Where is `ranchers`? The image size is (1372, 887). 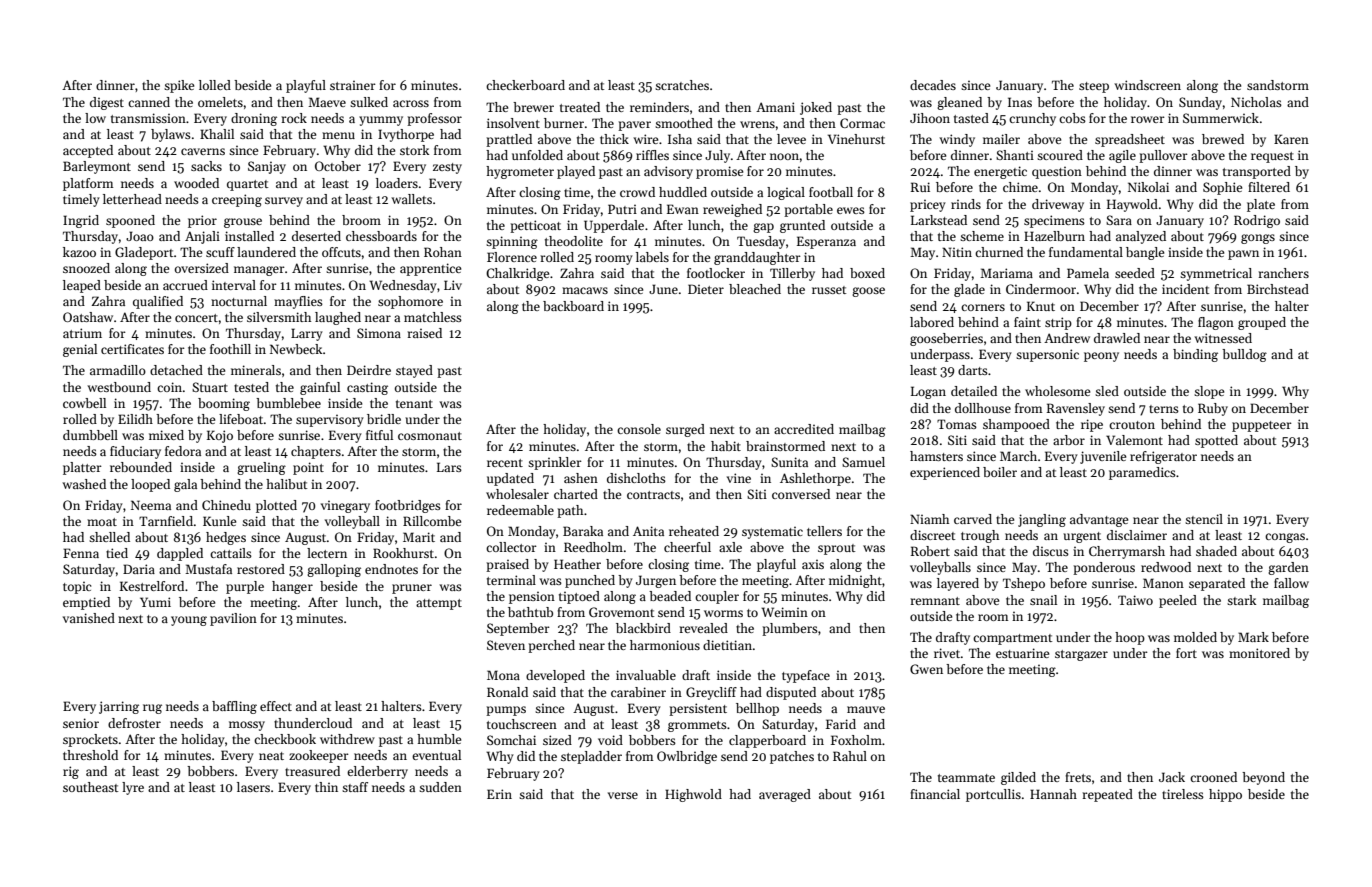 ranchers is located at coordinates (1284, 273).
